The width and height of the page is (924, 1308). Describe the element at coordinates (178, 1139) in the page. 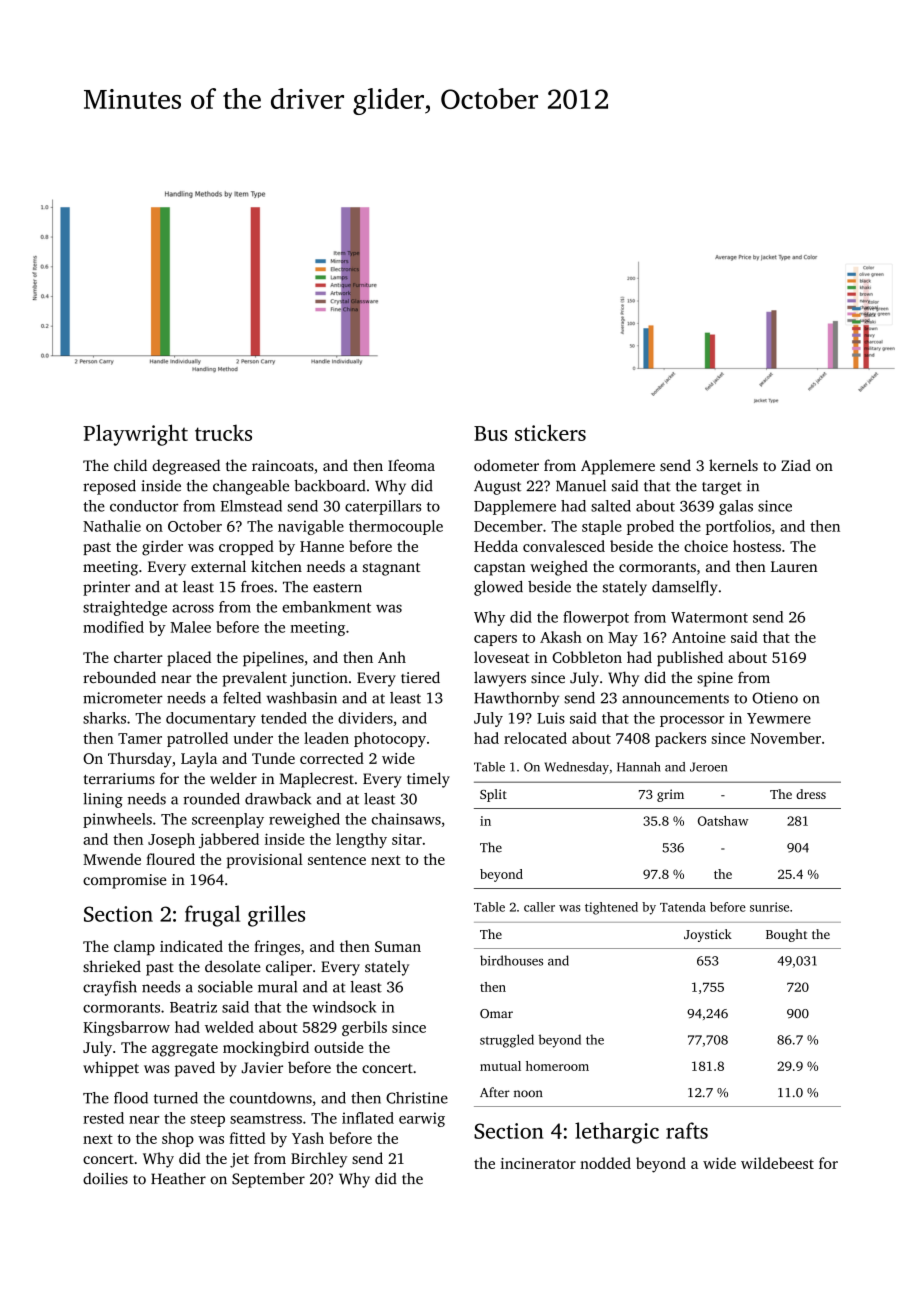

I see `shop` at that location.
